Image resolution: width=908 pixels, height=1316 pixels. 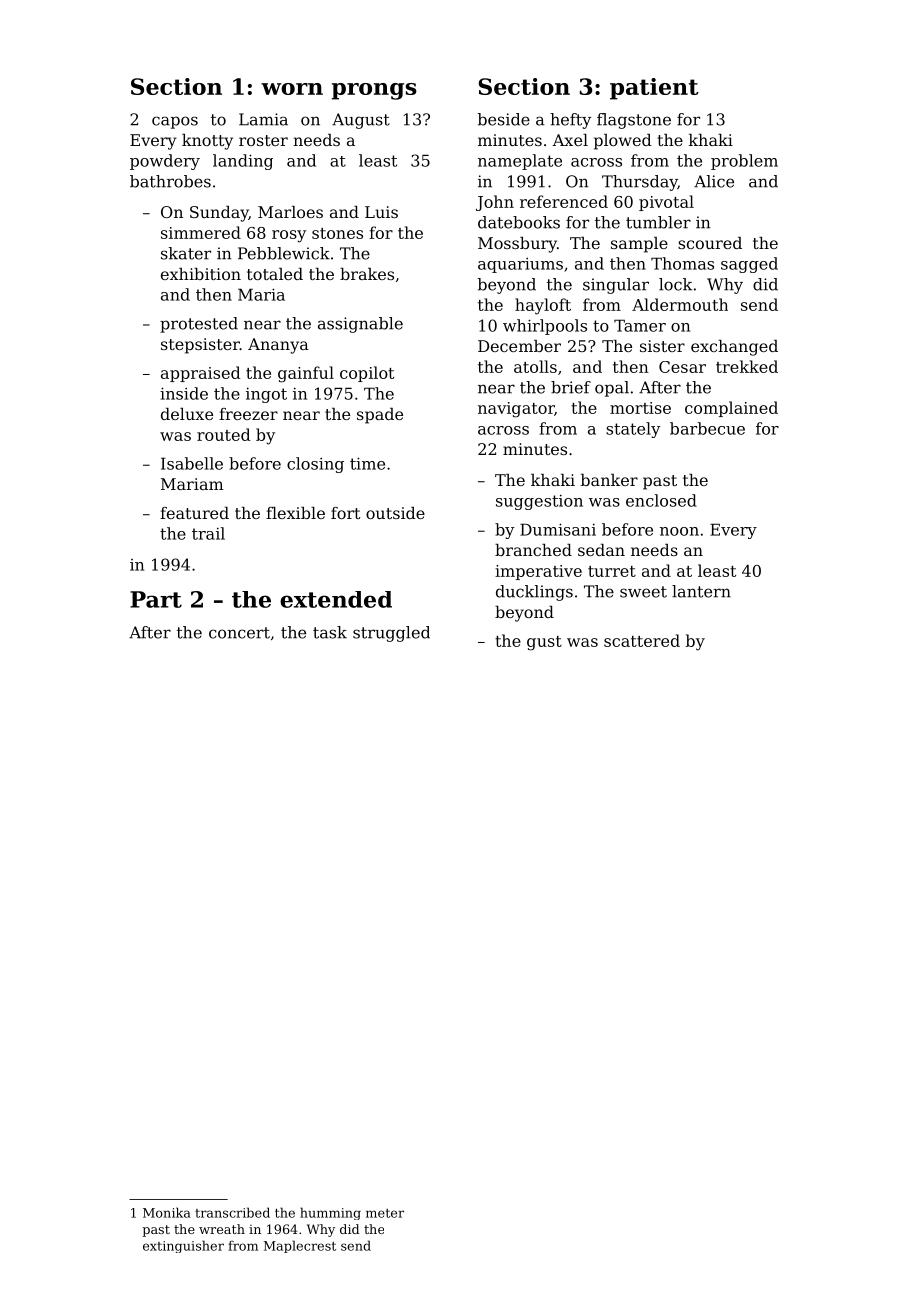 I want to click on Axel, so click(x=570, y=140).
